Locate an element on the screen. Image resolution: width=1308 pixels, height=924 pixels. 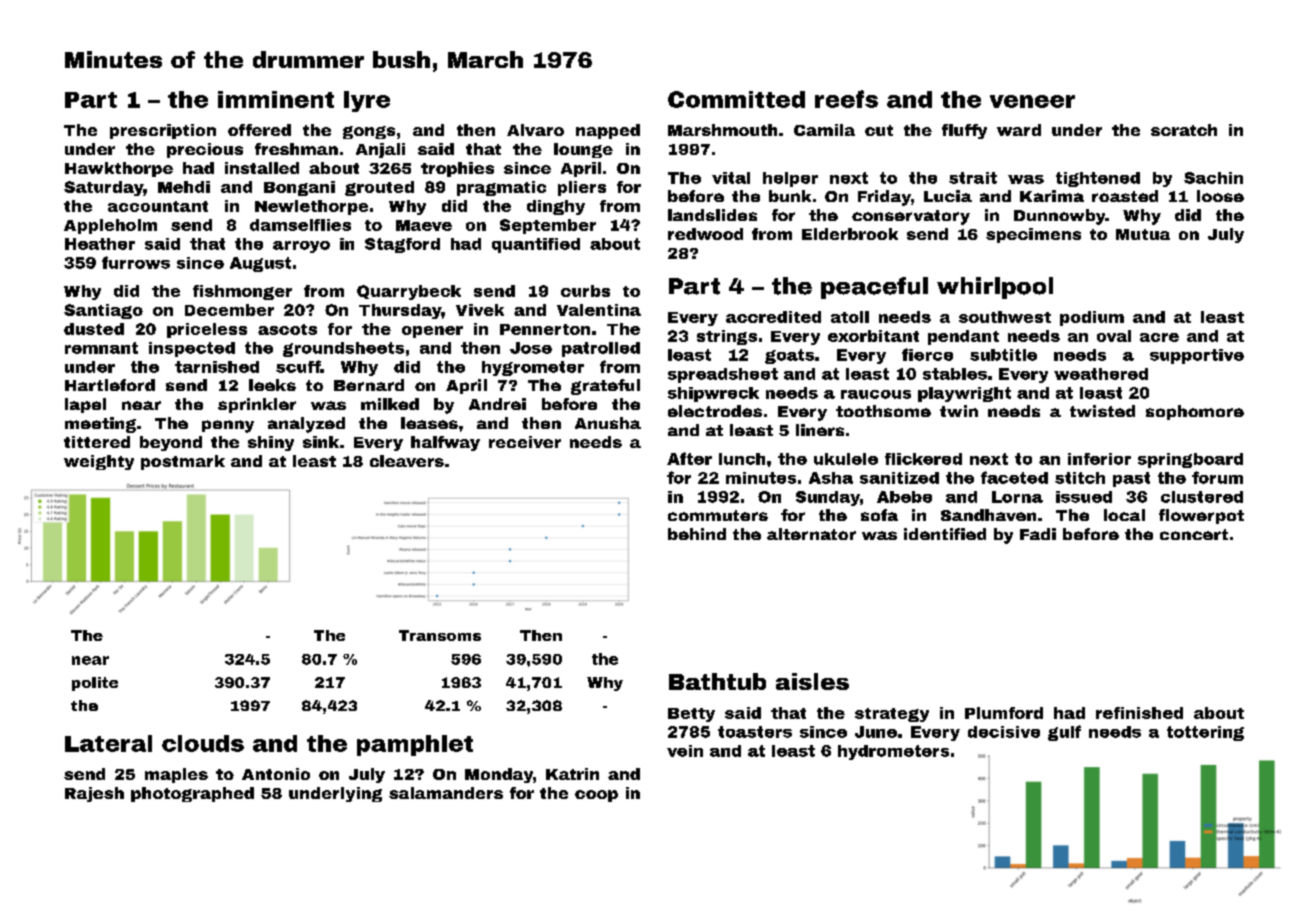
imminent is located at coordinates (276, 99).
